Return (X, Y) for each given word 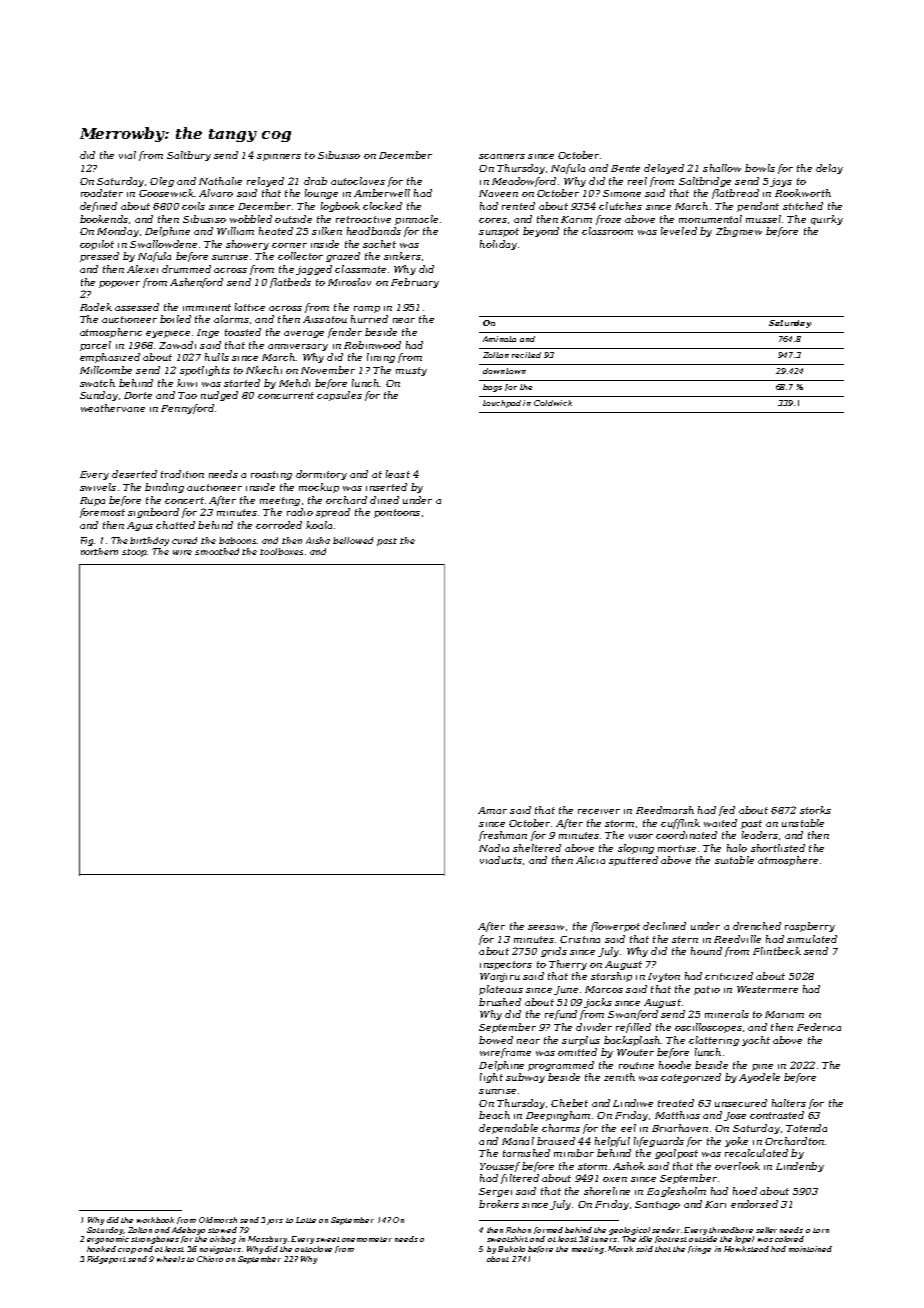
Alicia (590, 860)
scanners (502, 156)
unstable (803, 823)
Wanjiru (500, 977)
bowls (760, 168)
